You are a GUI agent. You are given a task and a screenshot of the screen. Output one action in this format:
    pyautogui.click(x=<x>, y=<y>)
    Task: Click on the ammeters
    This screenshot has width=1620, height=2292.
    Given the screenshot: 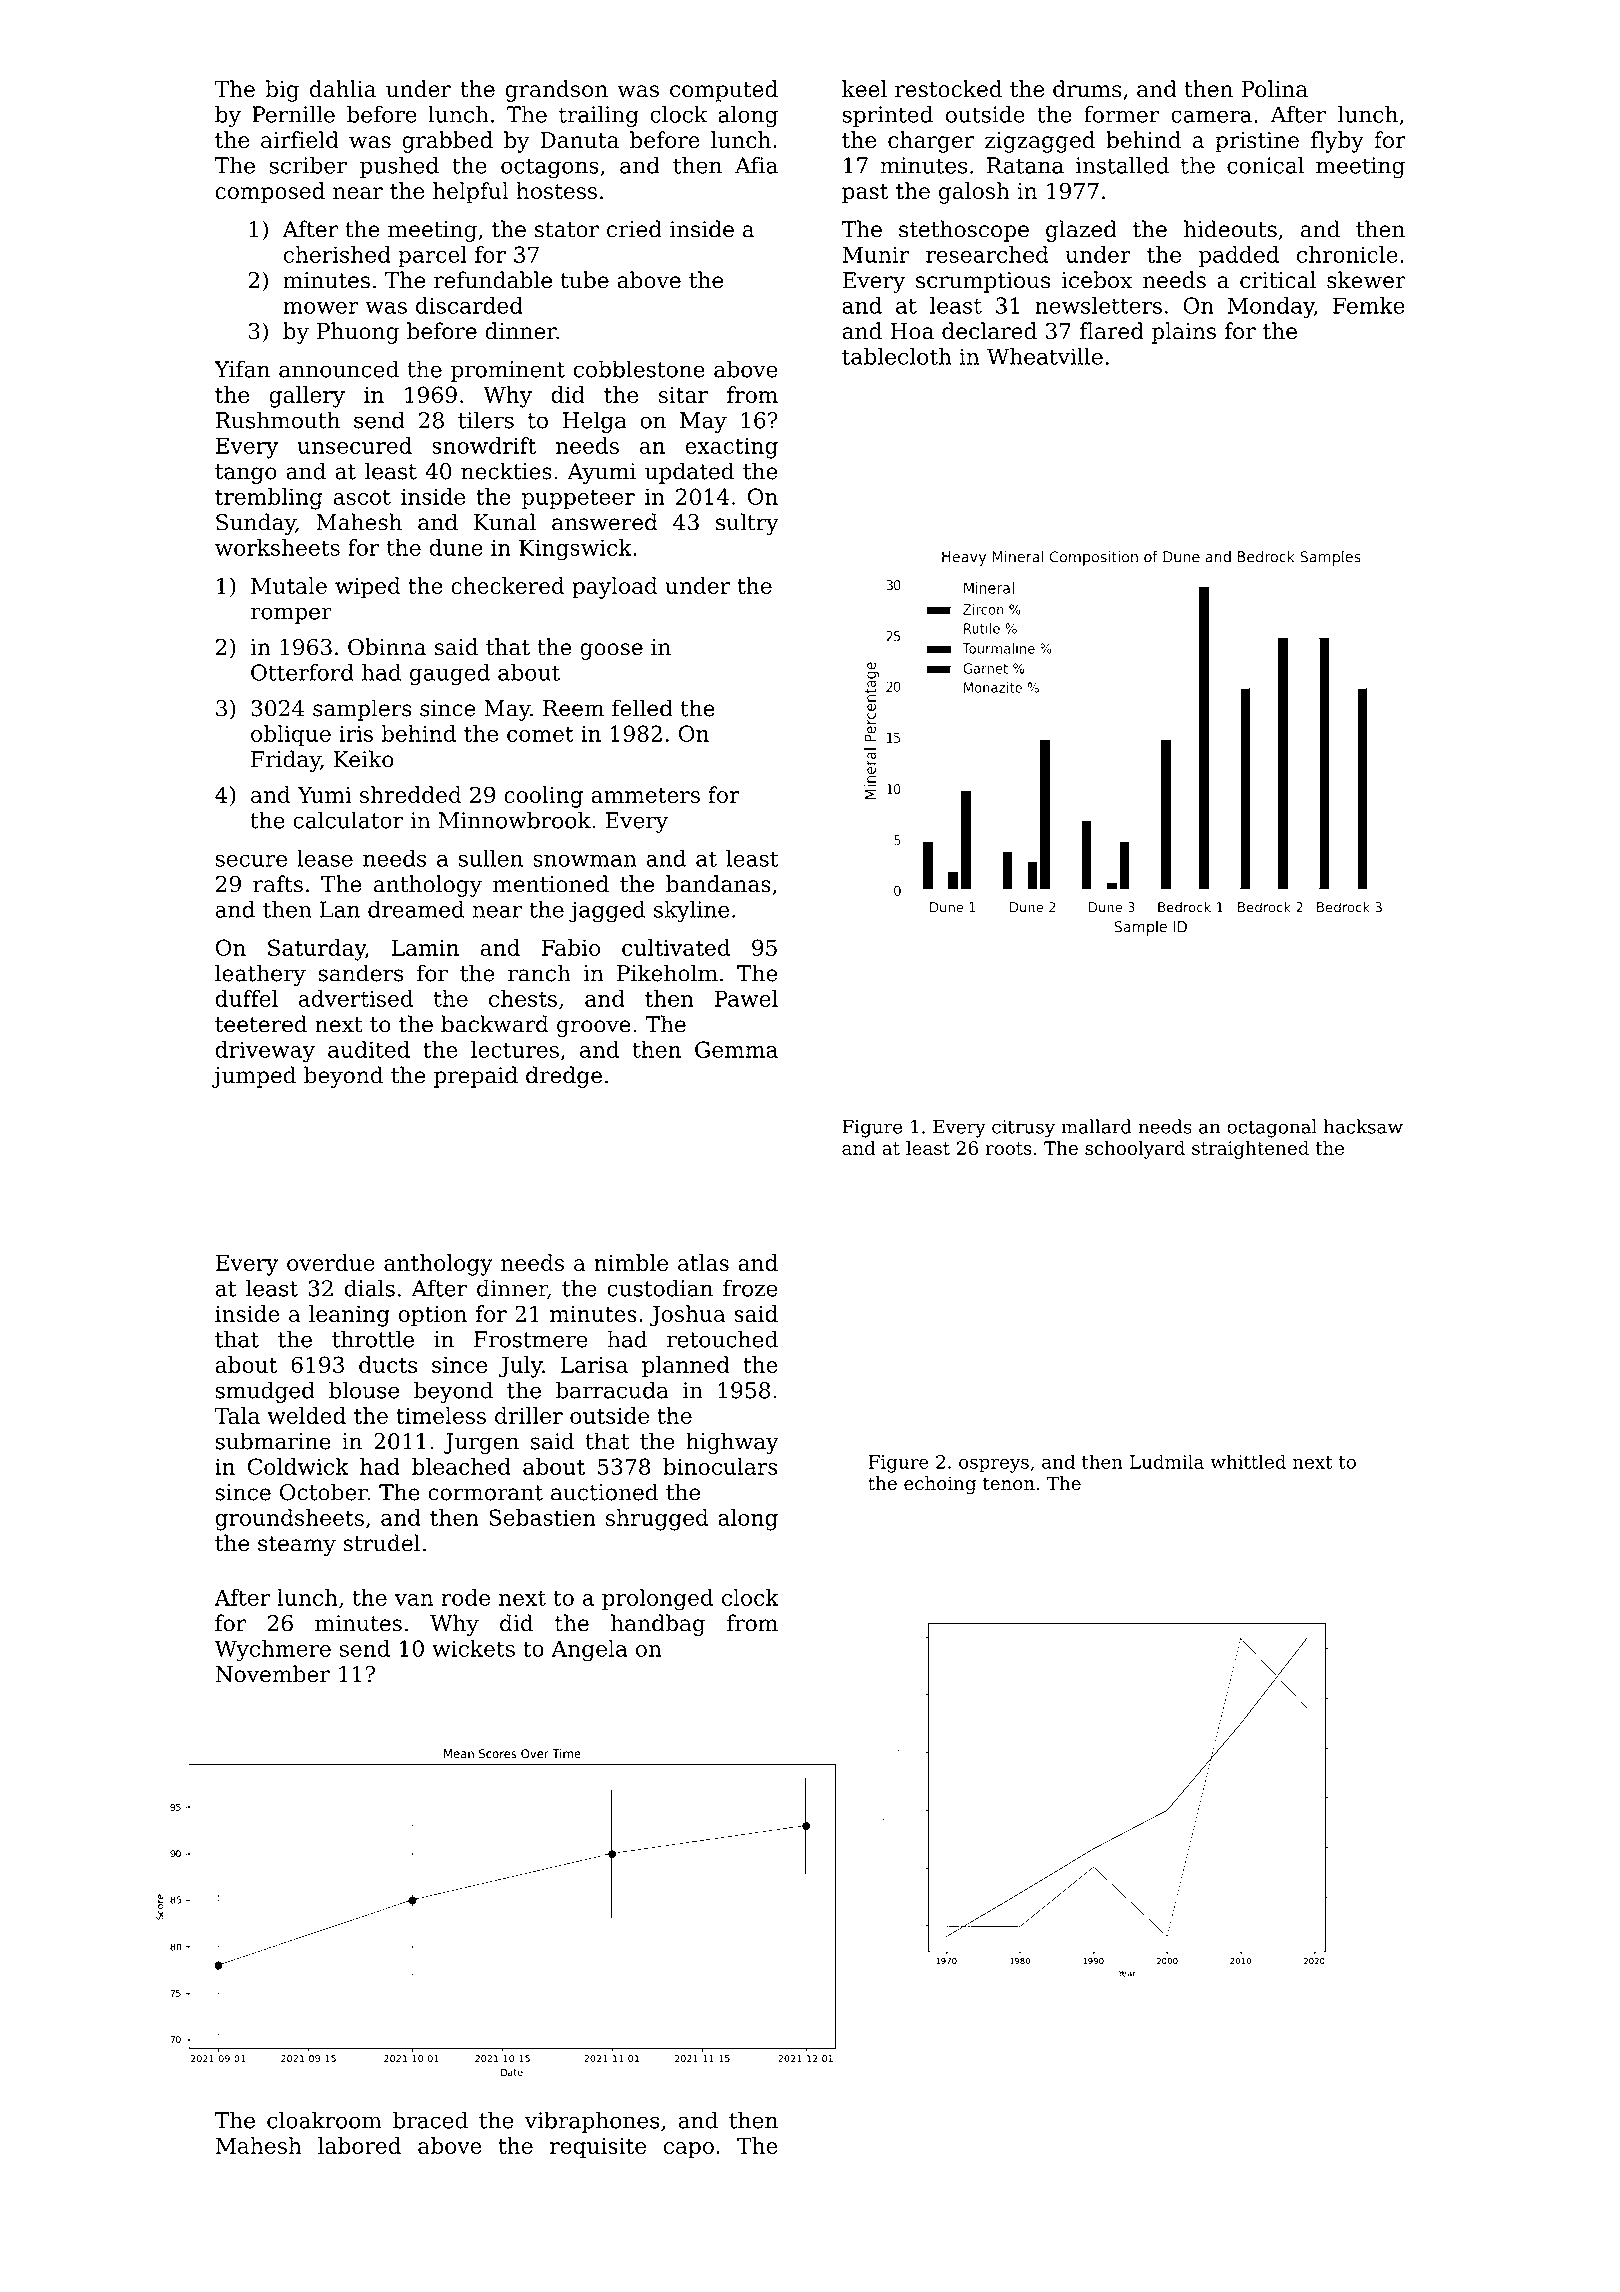 What is the action you would take?
    pyautogui.click(x=645, y=795)
